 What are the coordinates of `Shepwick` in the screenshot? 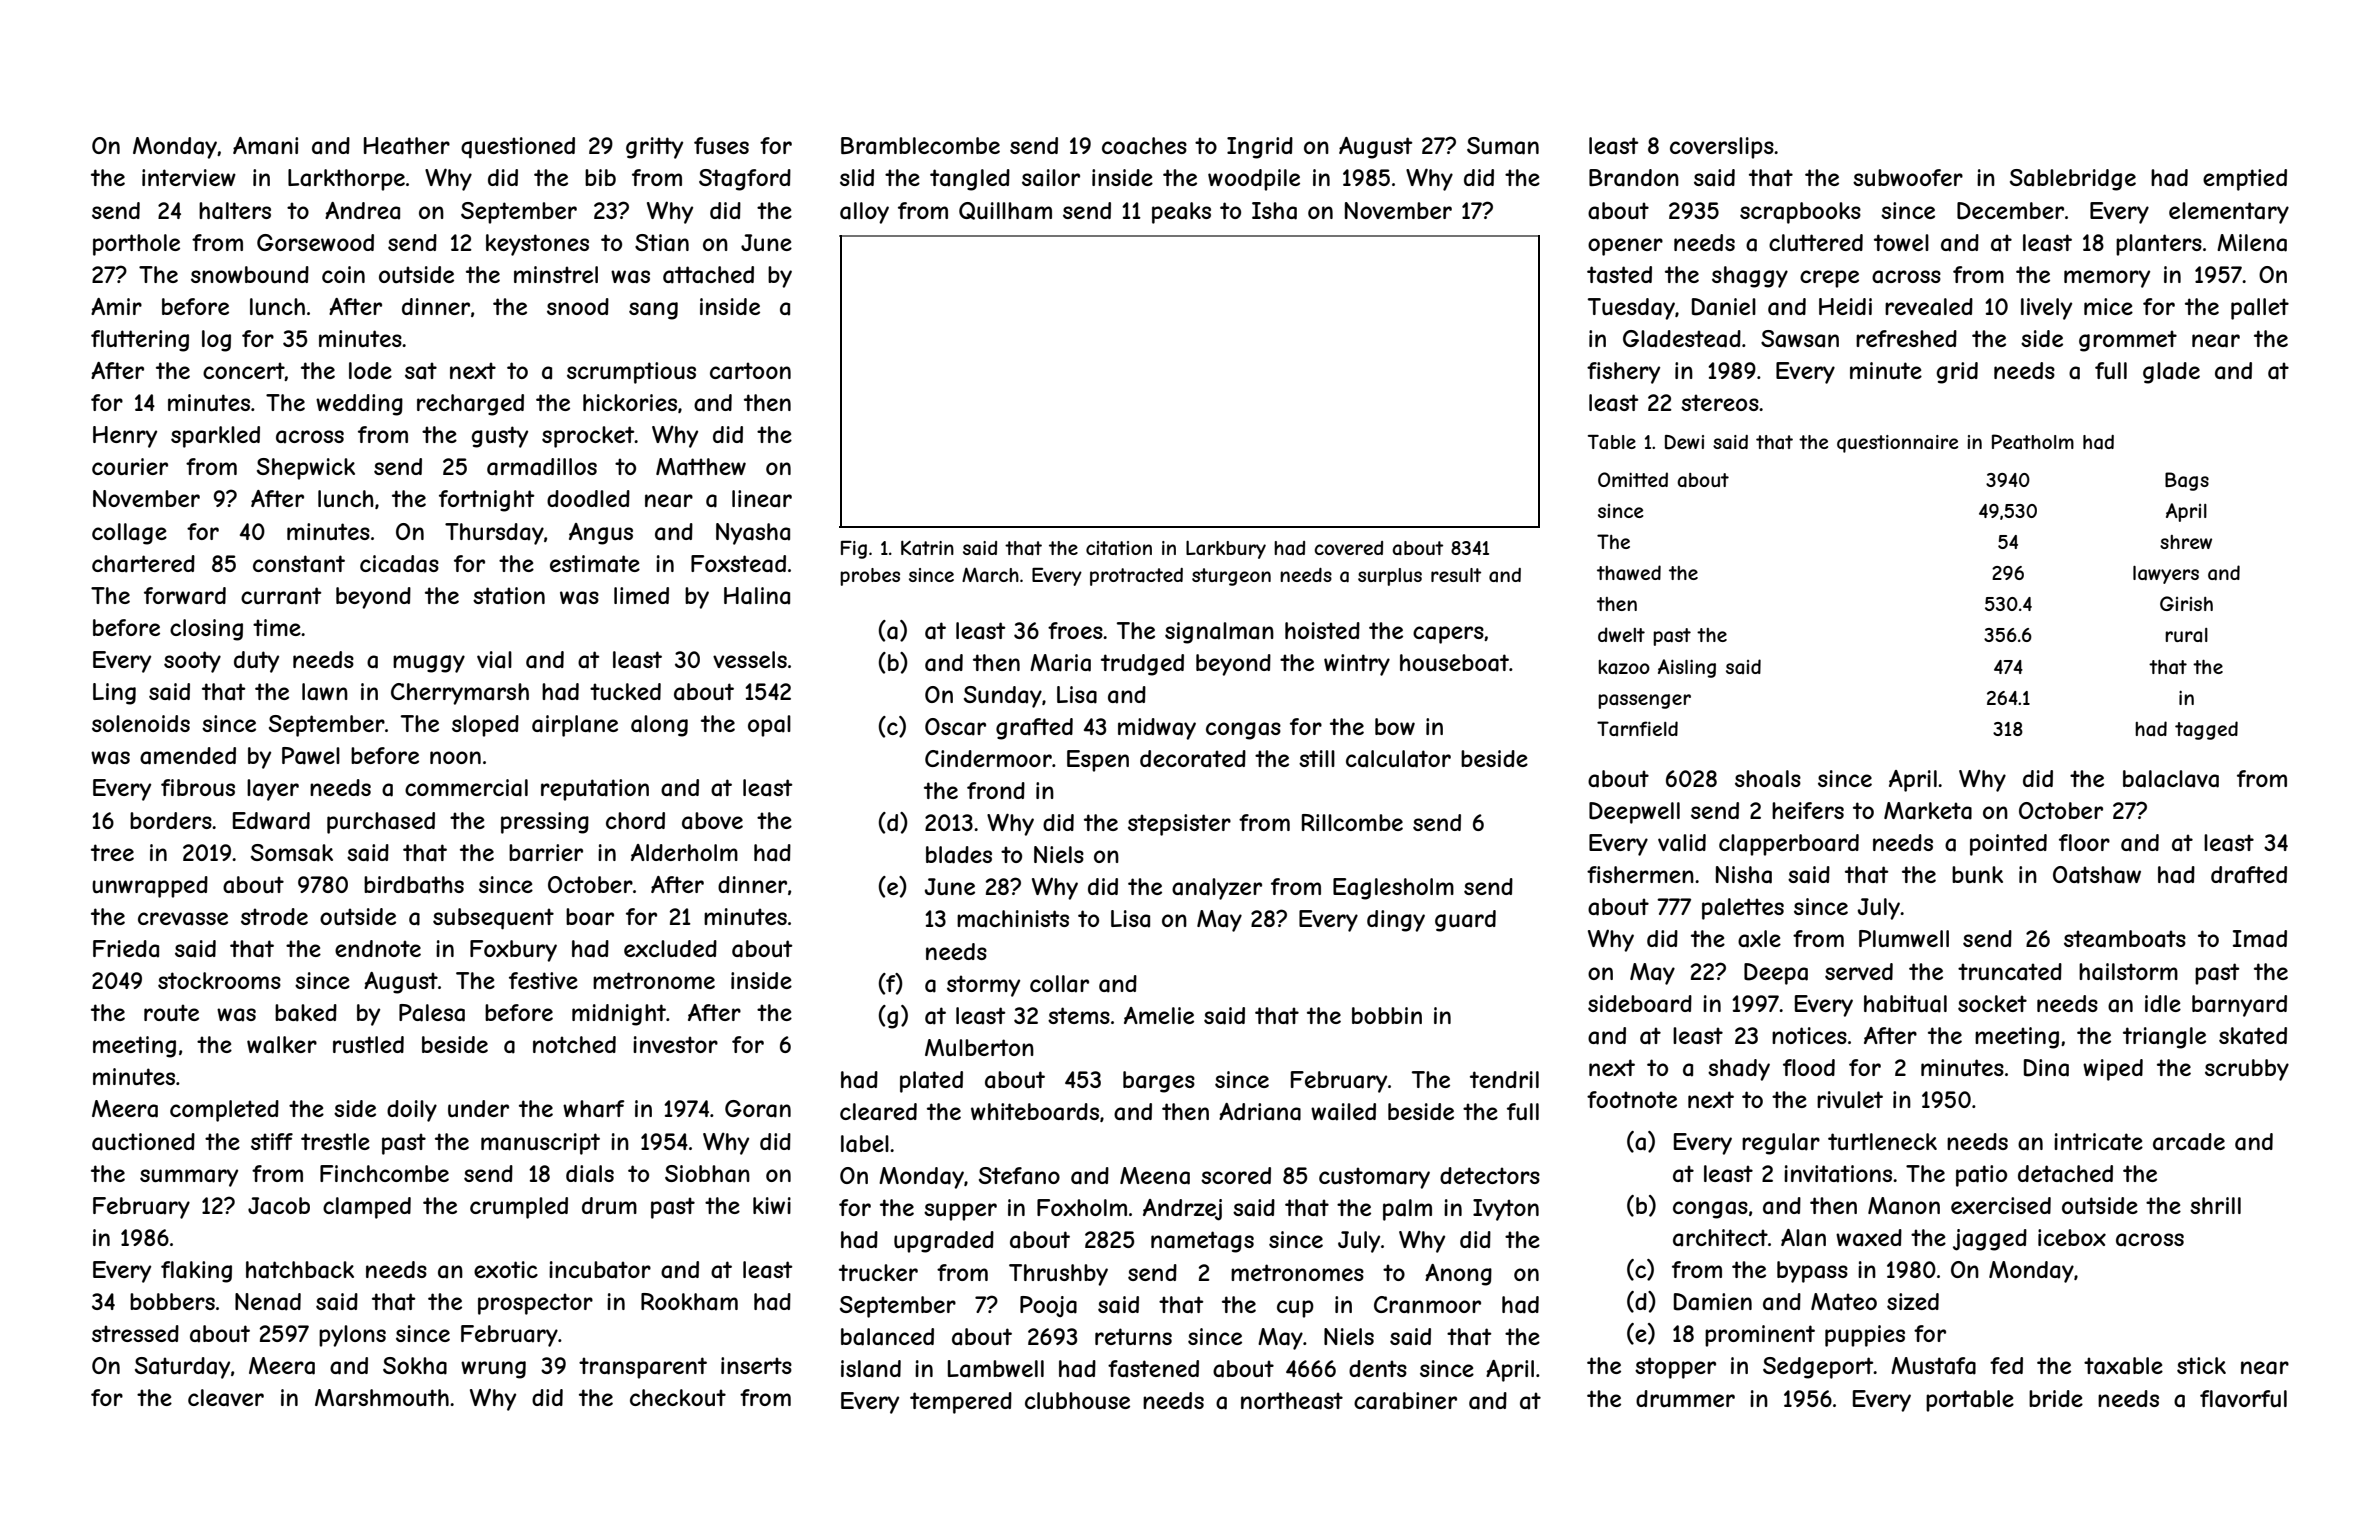 It's located at (306, 469).
